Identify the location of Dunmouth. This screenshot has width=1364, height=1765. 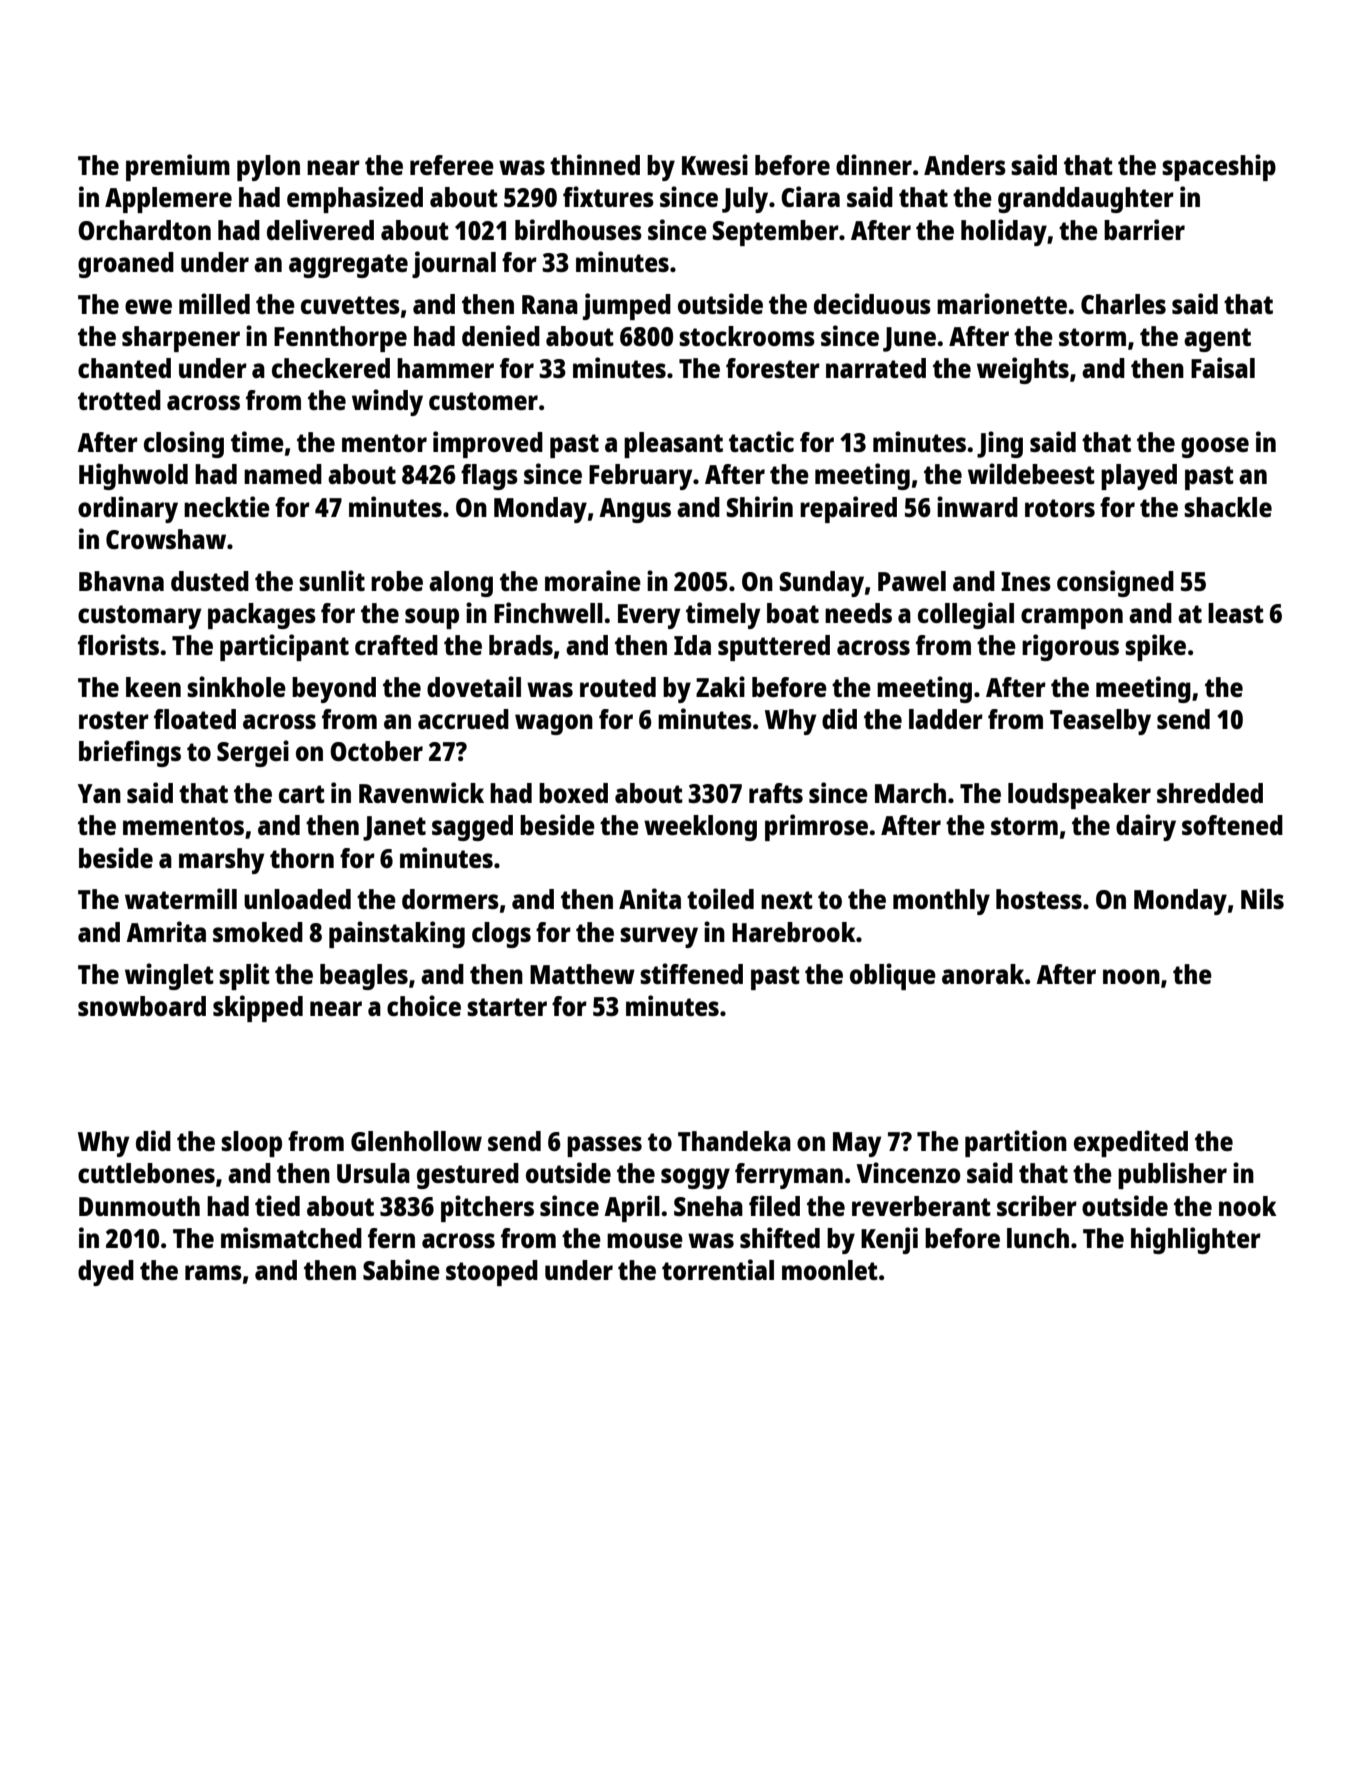
(139, 1206).
